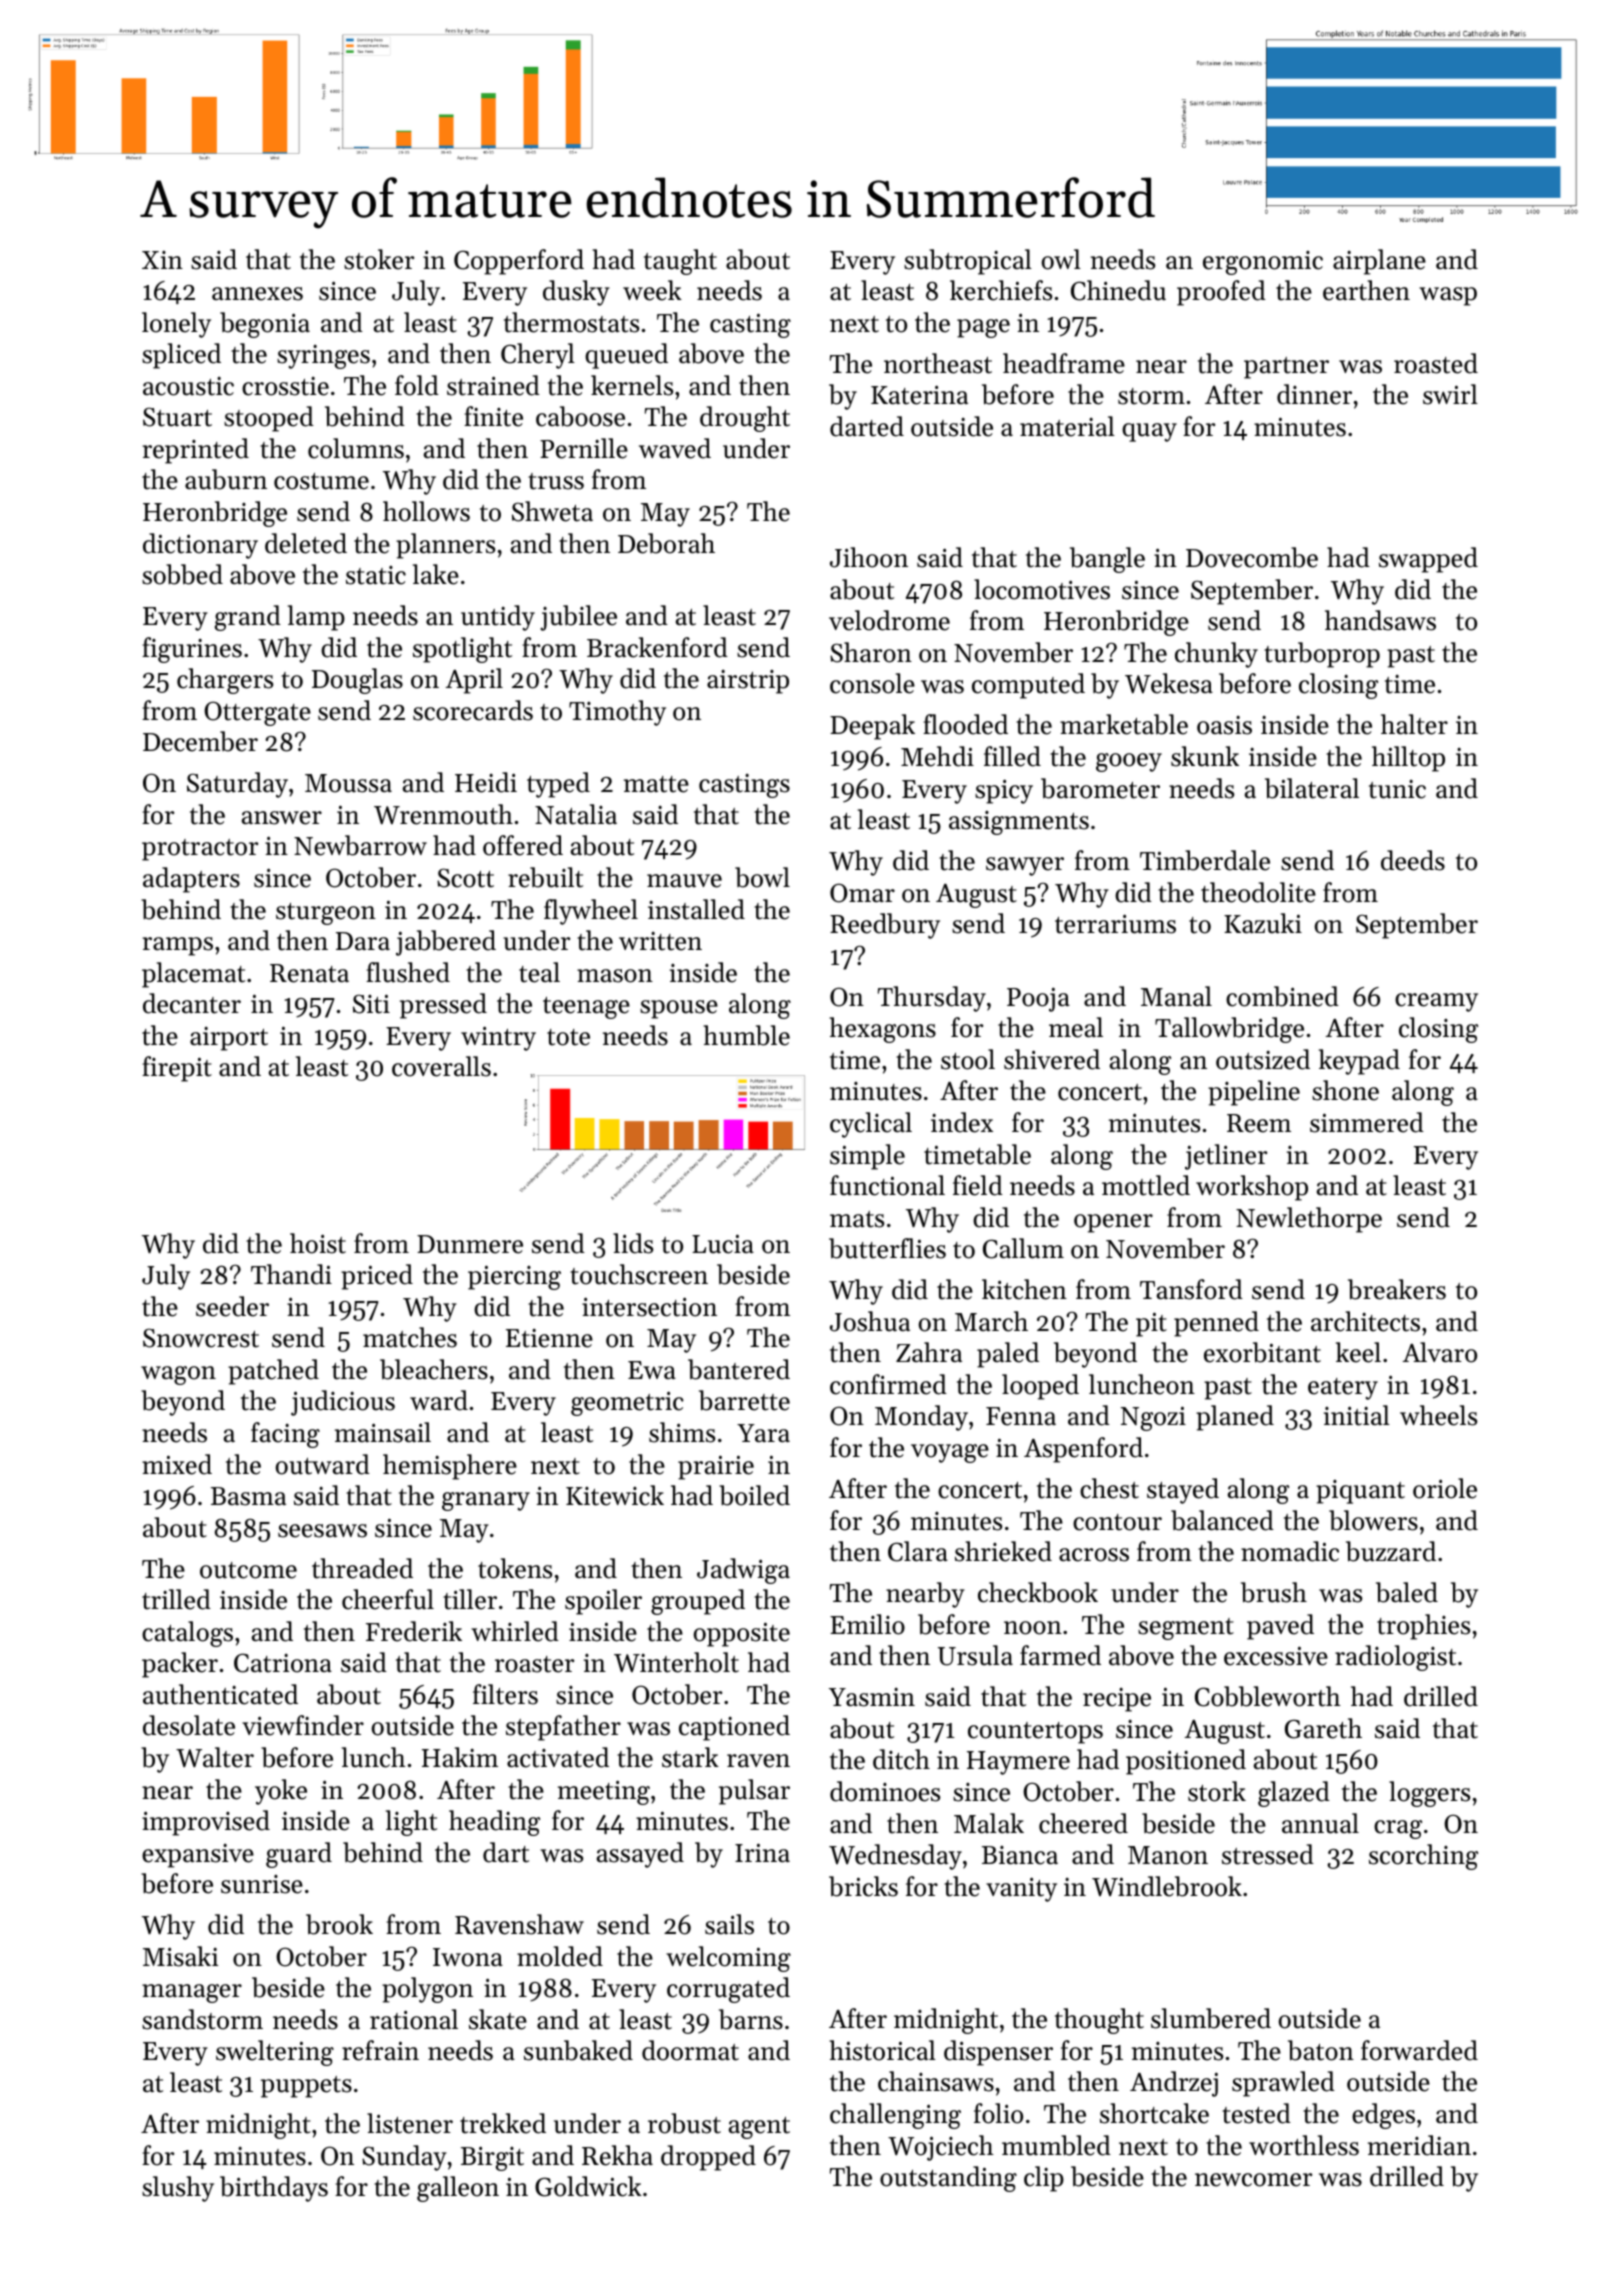 This document has height=2292, width=1620. What do you see at coordinates (1380, 620) in the document?
I see `handsaws` at bounding box center [1380, 620].
